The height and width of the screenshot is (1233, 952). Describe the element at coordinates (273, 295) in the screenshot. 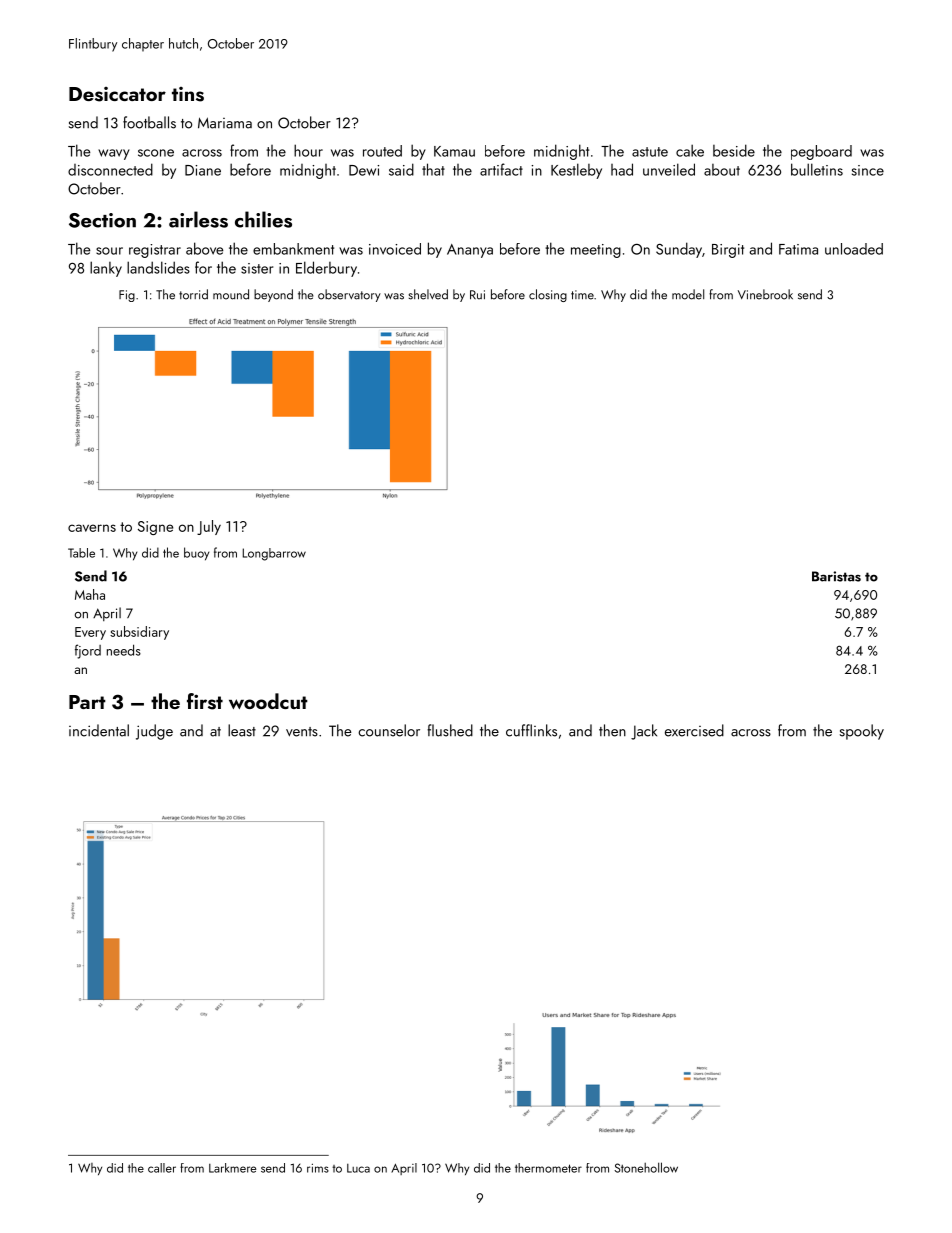

I see `beyond` at that location.
